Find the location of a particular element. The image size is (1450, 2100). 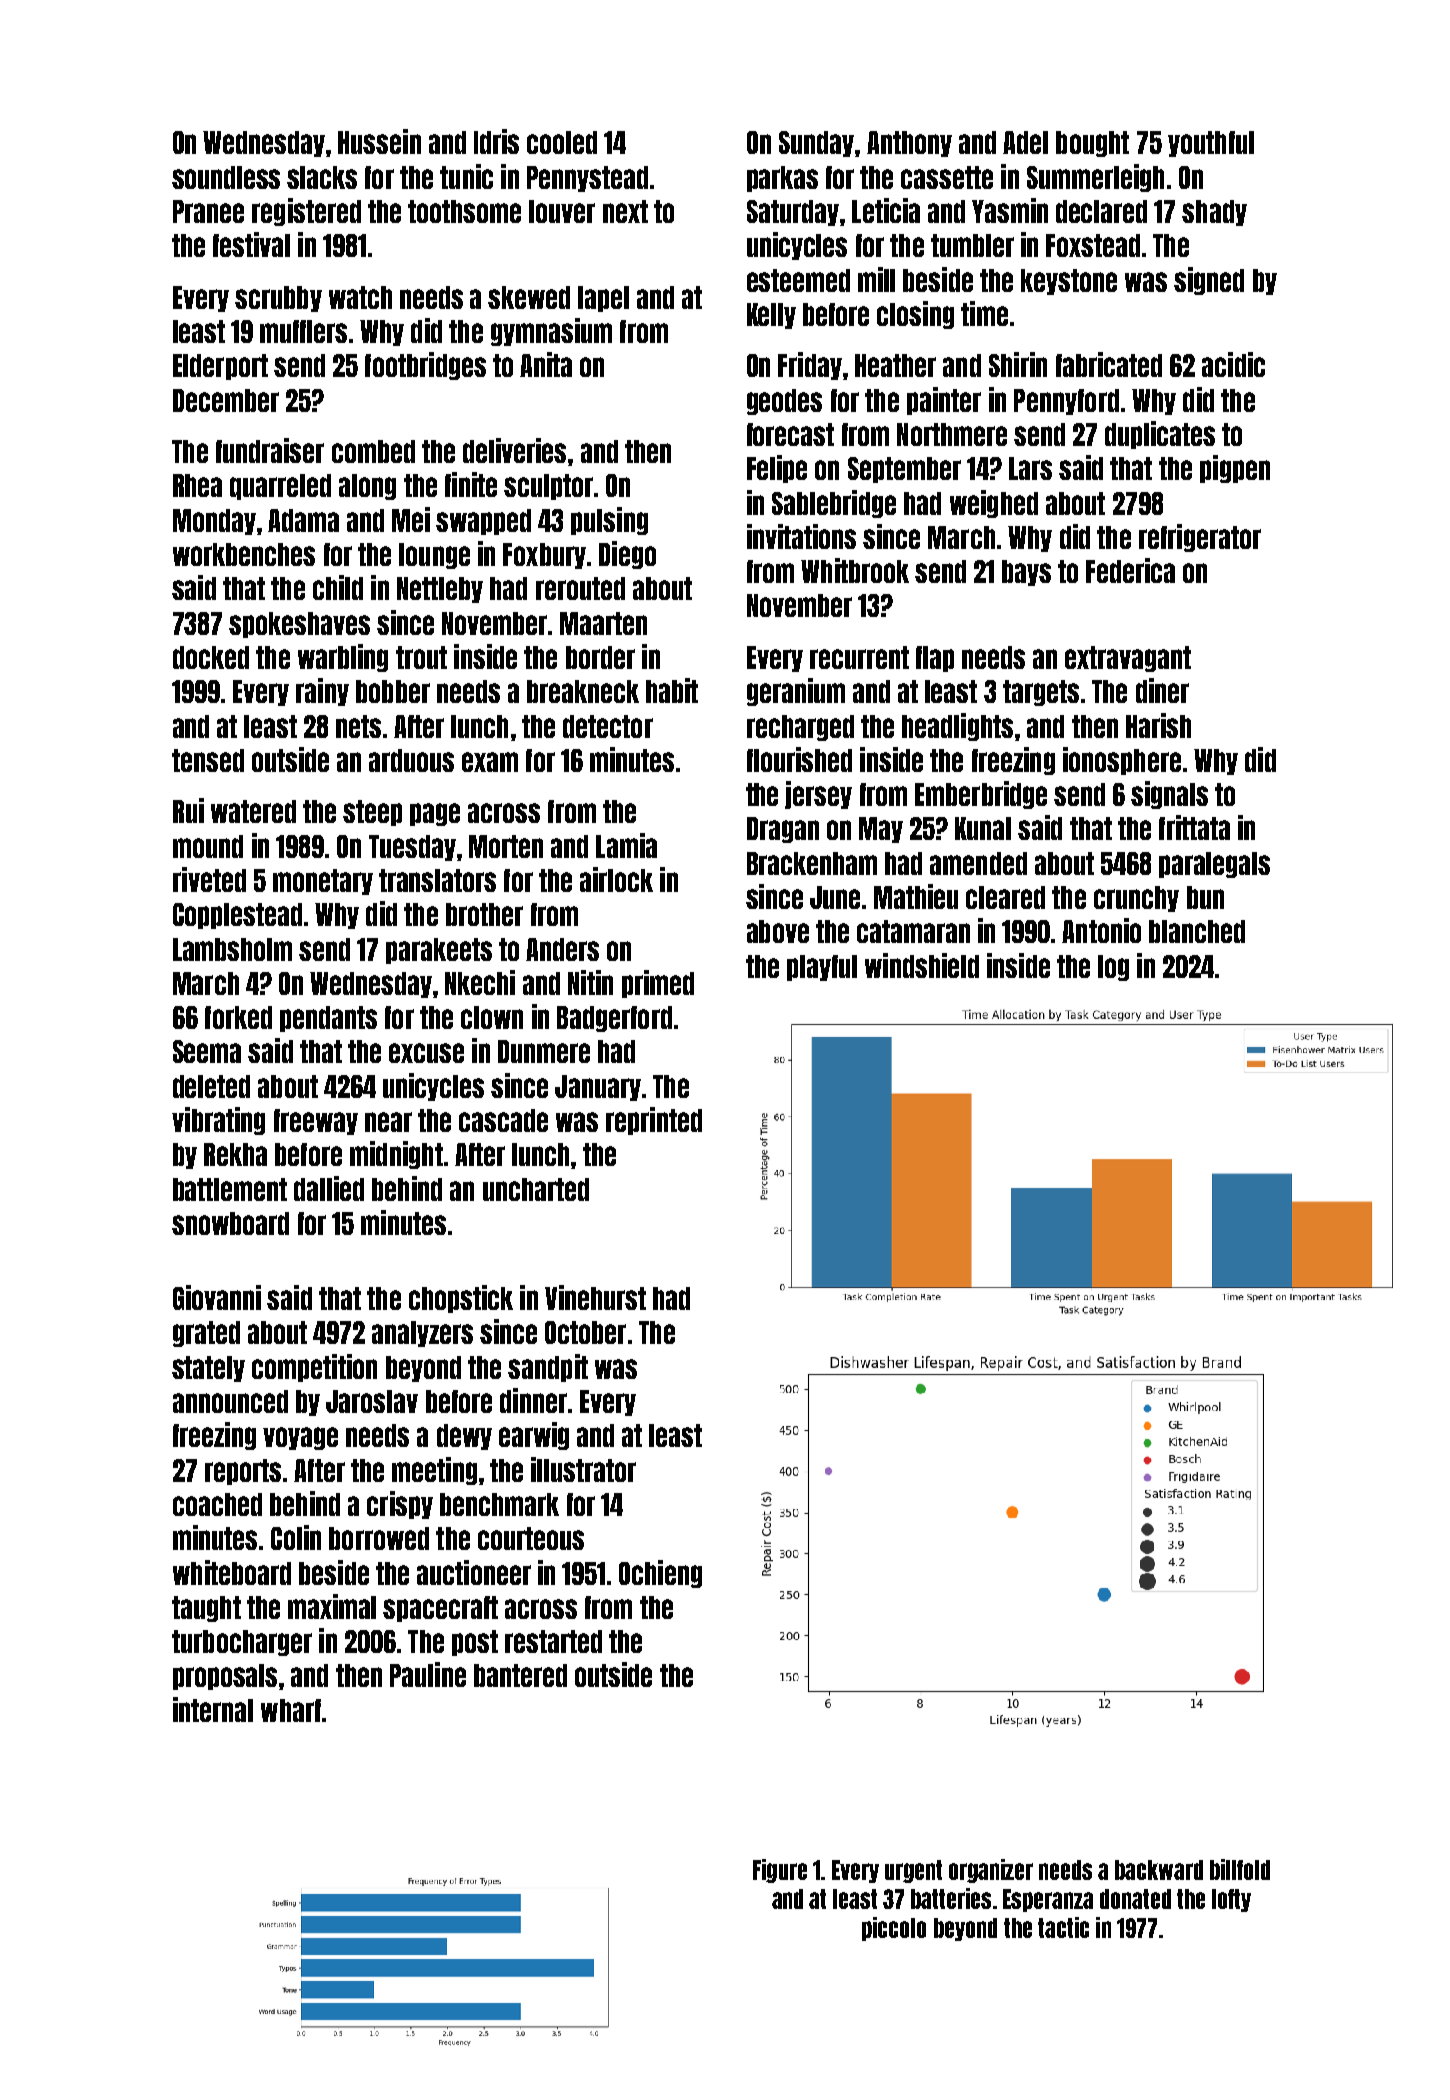

wharf is located at coordinates (291, 1710).
